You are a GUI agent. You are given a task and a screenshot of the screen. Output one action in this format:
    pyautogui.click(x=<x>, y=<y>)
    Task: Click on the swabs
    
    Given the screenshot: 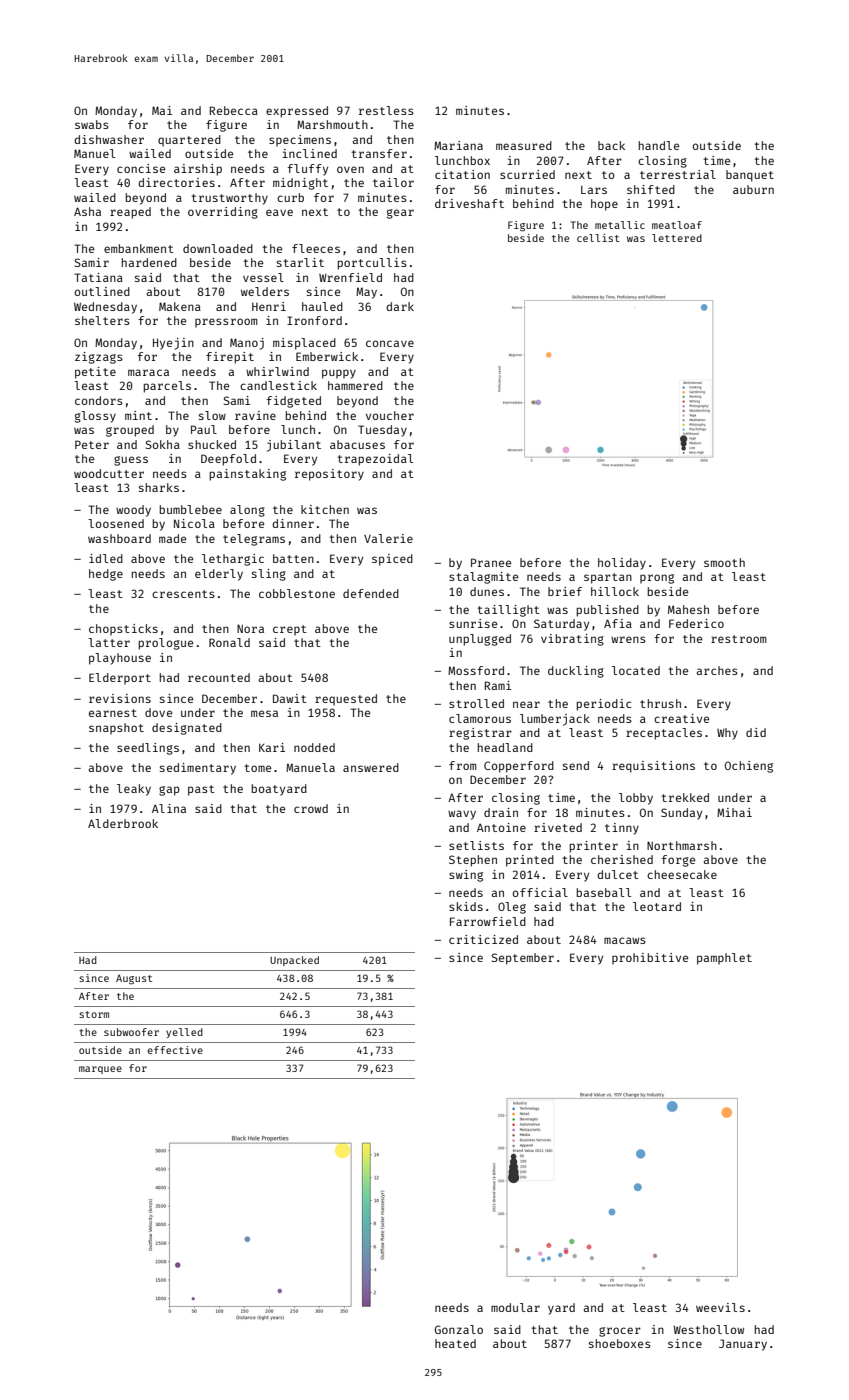 What is the action you would take?
    pyautogui.click(x=92, y=124)
